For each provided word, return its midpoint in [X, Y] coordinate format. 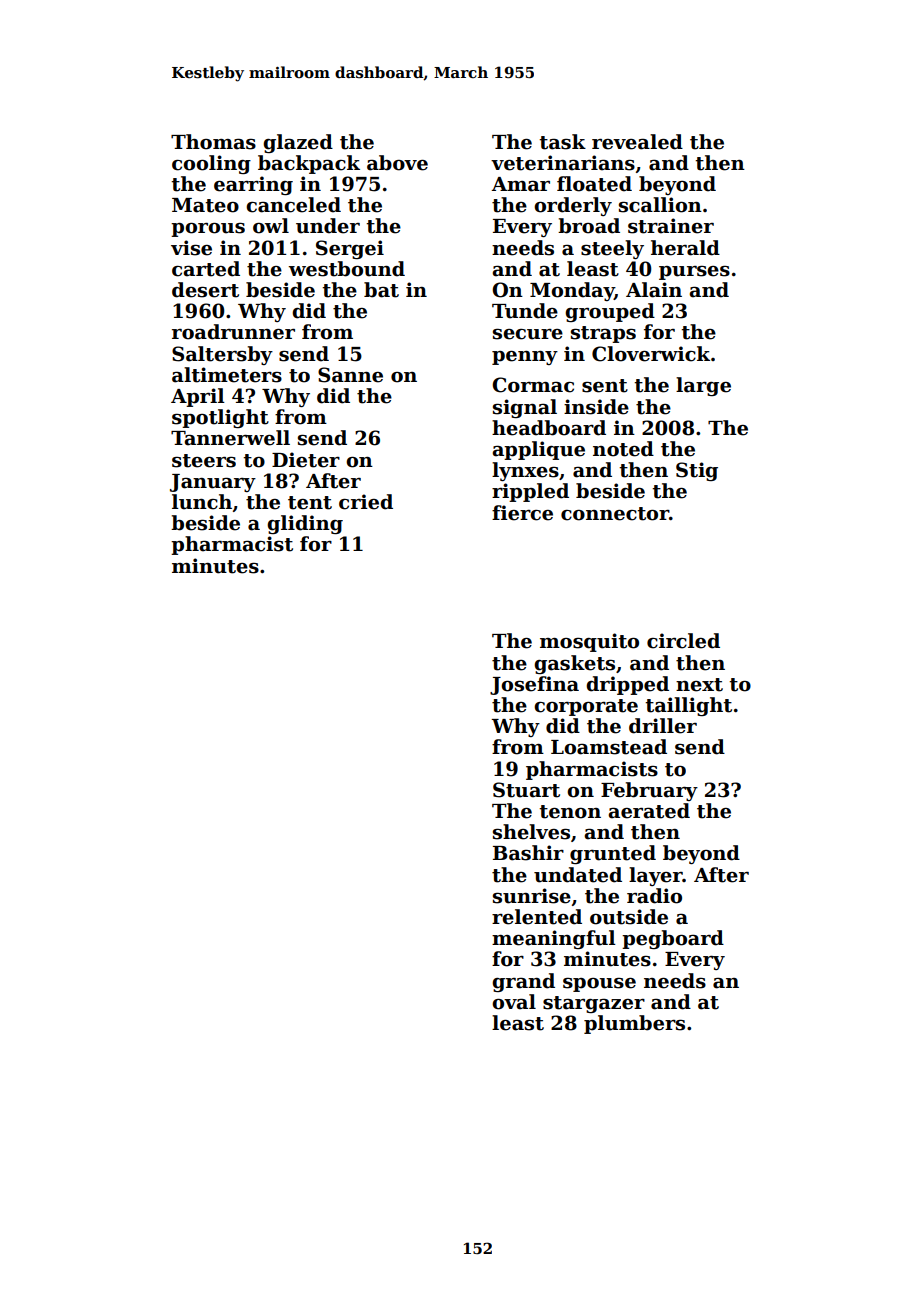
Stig [697, 471]
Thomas [213, 142]
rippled [530, 492]
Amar [521, 184]
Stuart [526, 790]
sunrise [532, 896]
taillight [688, 706]
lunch [202, 502]
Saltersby [222, 355]
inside [596, 407]
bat [381, 290]
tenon [570, 812]
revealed [637, 142]
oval [514, 1002]
